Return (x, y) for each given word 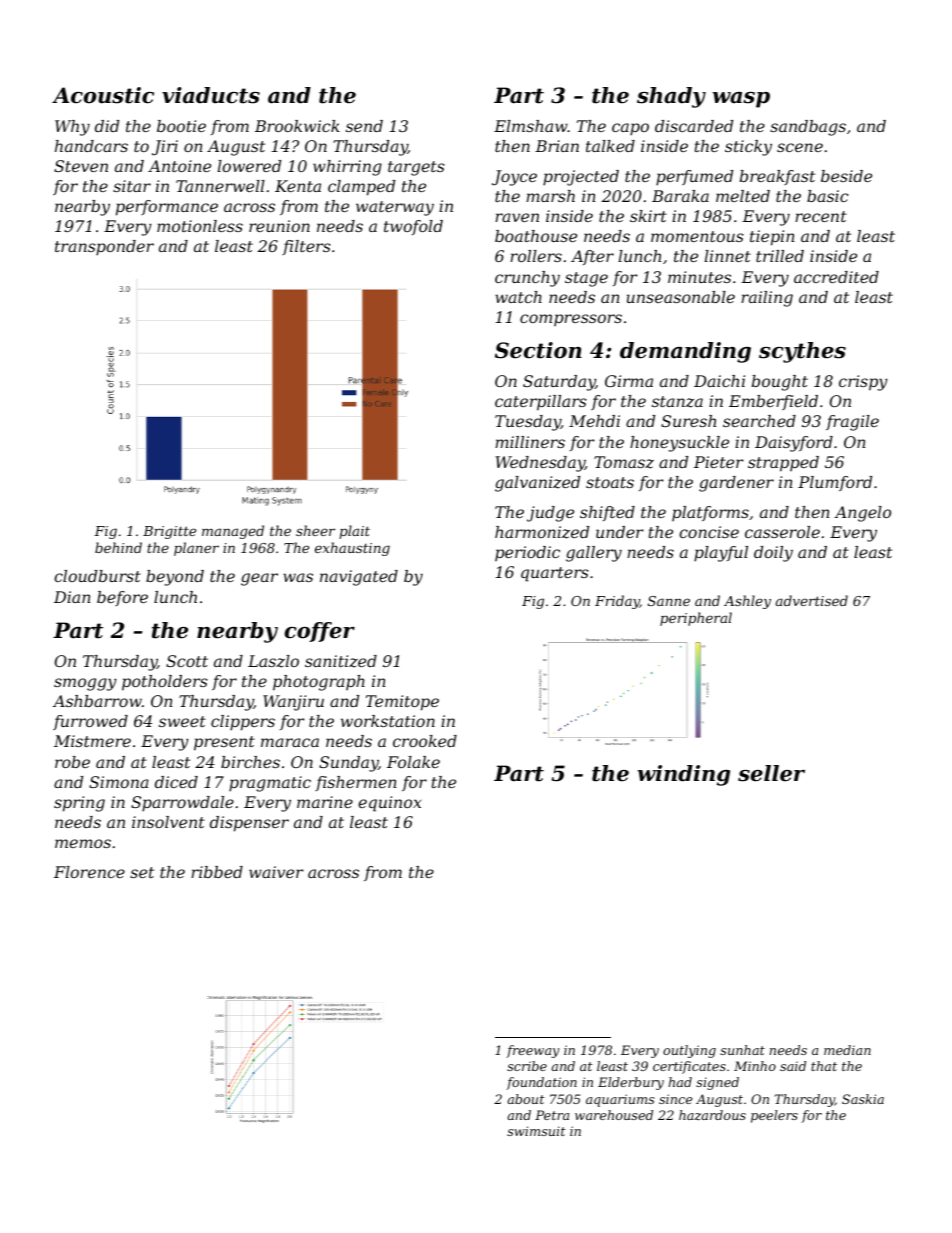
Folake (413, 762)
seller (771, 773)
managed (233, 532)
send (364, 126)
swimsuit (536, 1131)
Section (538, 350)
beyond (175, 578)
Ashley (747, 602)
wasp (741, 100)
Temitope (402, 703)
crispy (863, 383)
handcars (91, 146)
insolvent (168, 822)
